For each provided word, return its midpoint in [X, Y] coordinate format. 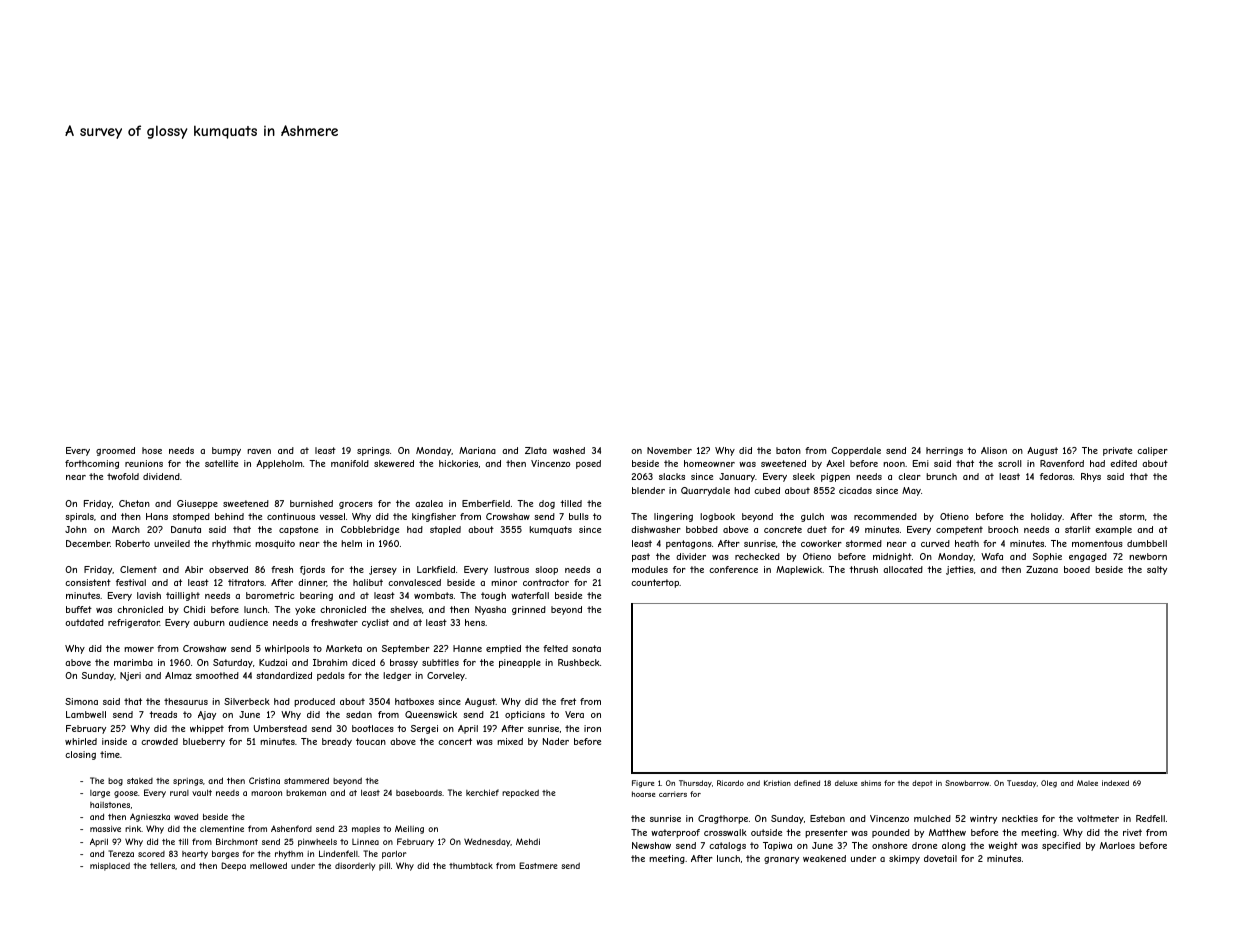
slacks [672, 476]
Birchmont [237, 841]
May [911, 491]
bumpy [226, 451]
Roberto [133, 543]
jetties [960, 570]
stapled [445, 530]
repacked [520, 793]
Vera [574, 714]
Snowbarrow [967, 783]
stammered [306, 780]
